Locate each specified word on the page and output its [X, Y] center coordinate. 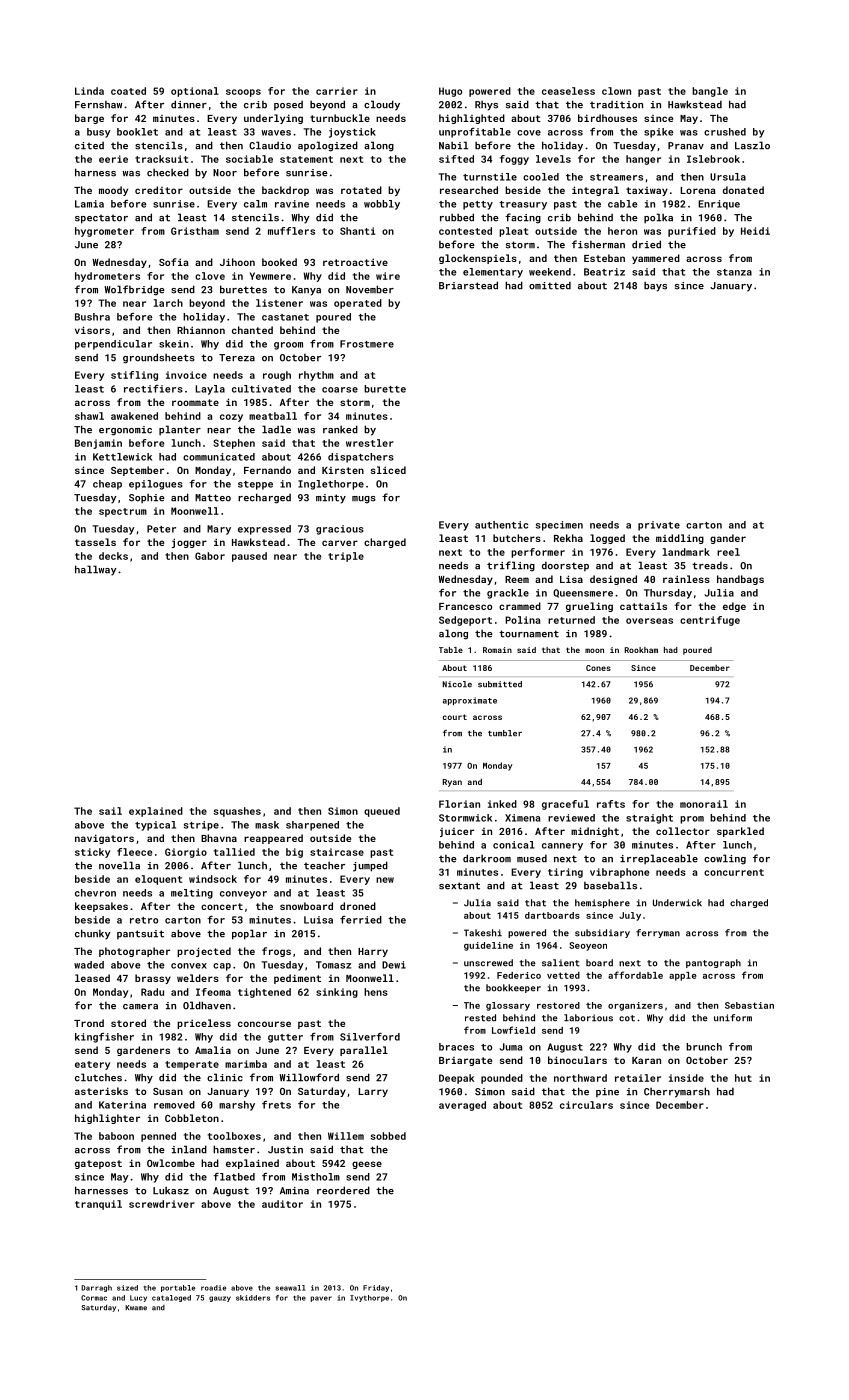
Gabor [210, 556]
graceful [565, 805]
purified [692, 232]
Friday [376, 1288]
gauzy [220, 1299]
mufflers [291, 231]
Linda [89, 91]
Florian [459, 804]
